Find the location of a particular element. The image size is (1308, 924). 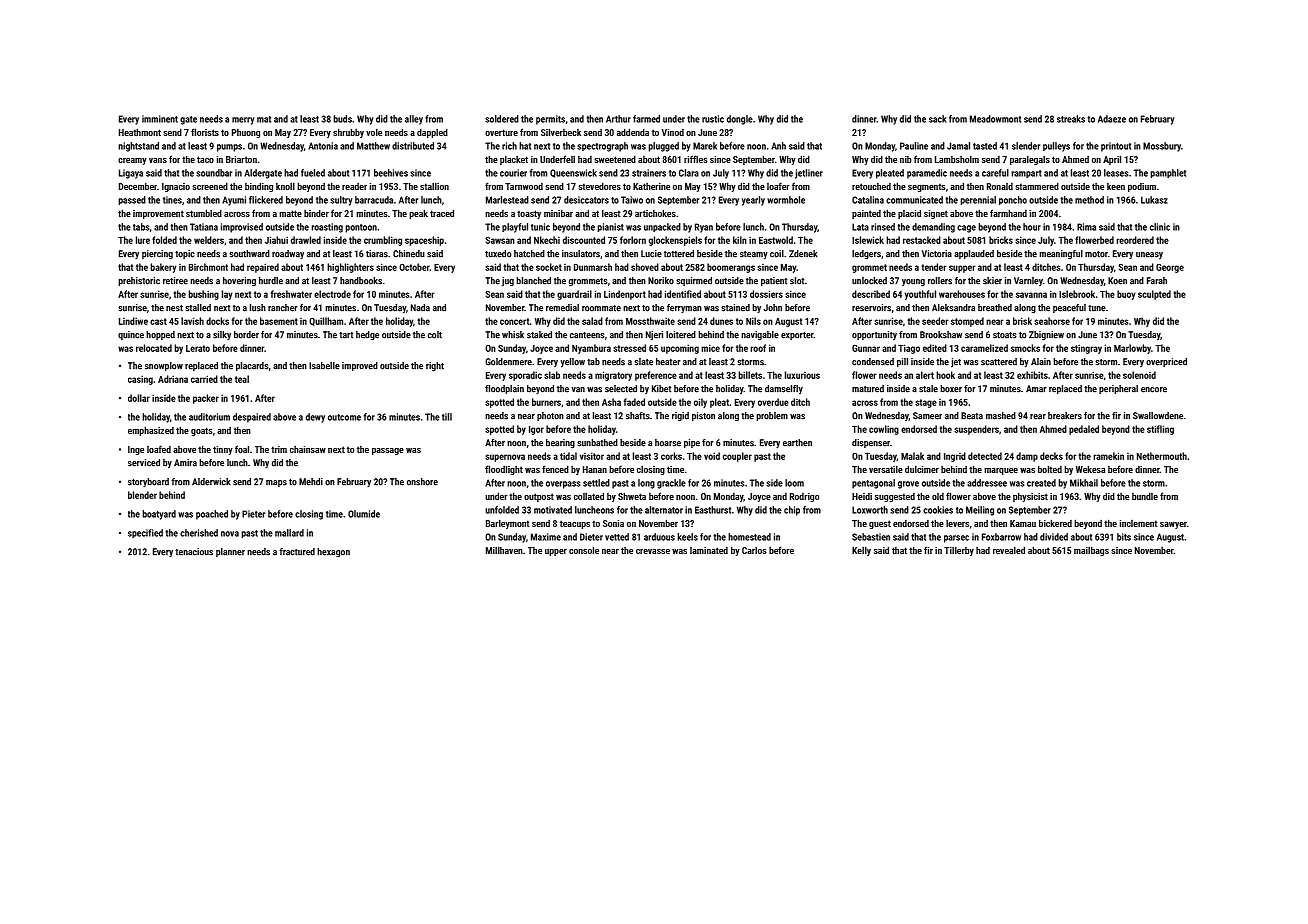

navigable is located at coordinates (760, 335).
